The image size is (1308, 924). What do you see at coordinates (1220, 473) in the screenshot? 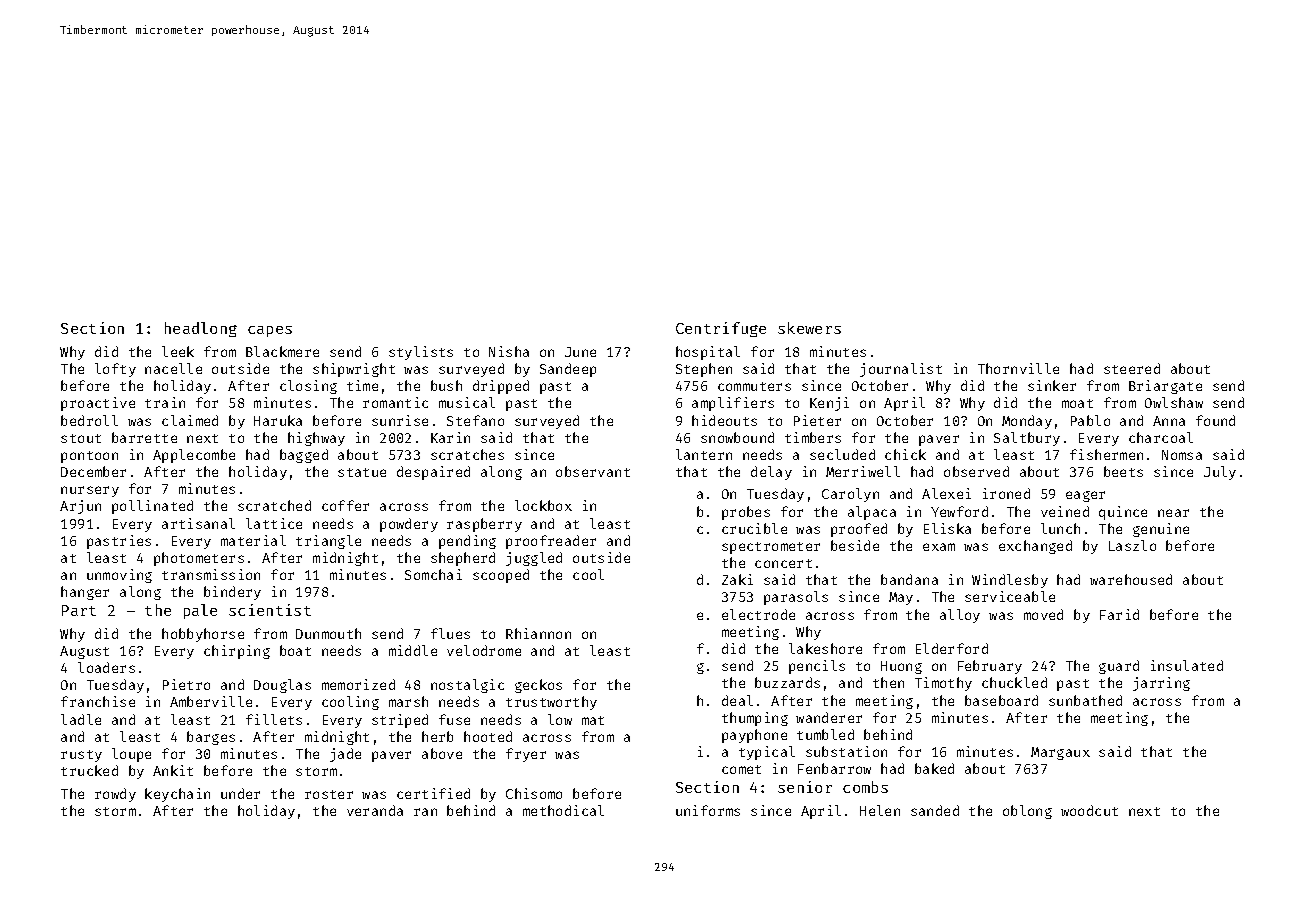
I see `July` at bounding box center [1220, 473].
